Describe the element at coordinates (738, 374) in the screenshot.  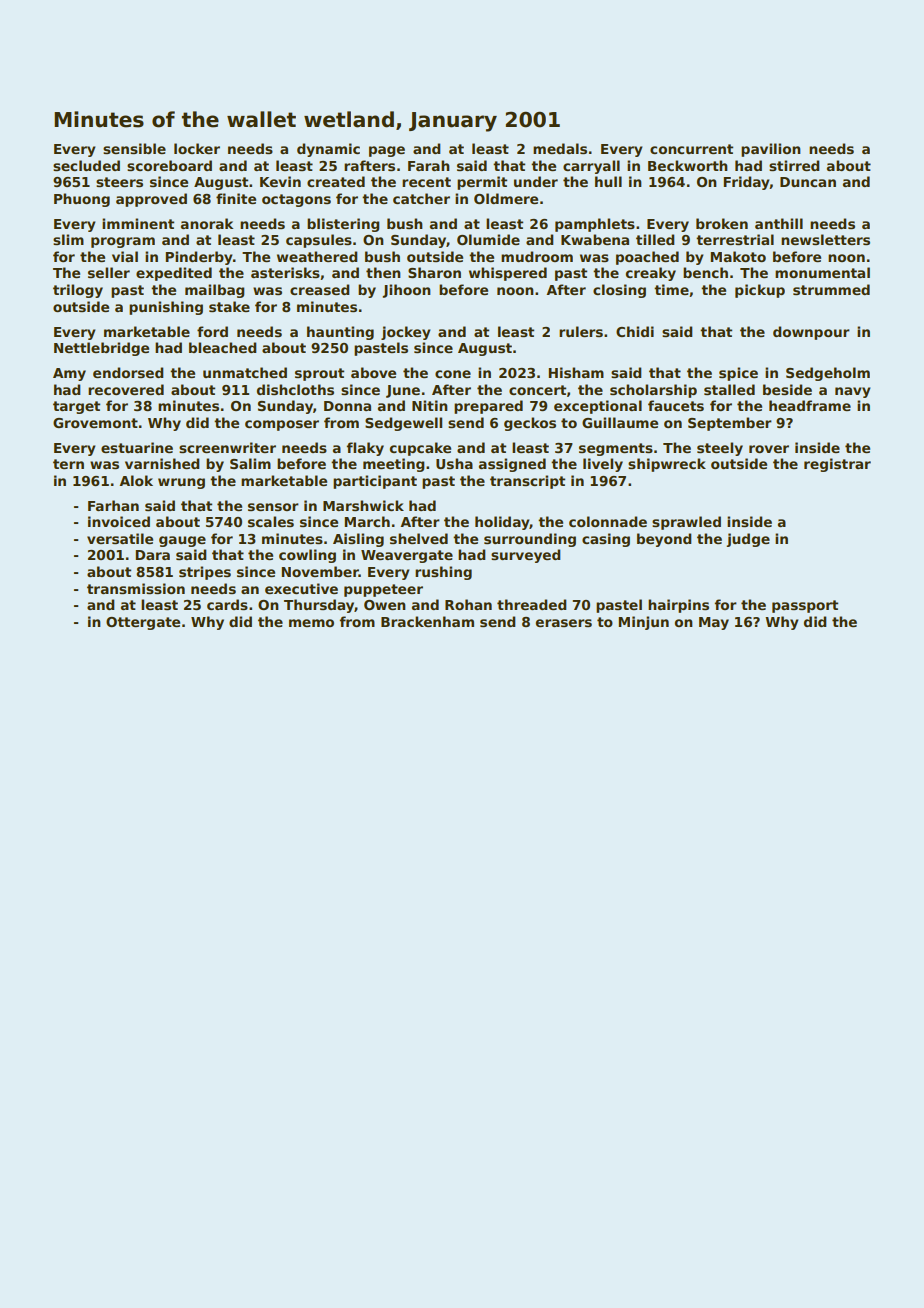
I see `spice` at that location.
